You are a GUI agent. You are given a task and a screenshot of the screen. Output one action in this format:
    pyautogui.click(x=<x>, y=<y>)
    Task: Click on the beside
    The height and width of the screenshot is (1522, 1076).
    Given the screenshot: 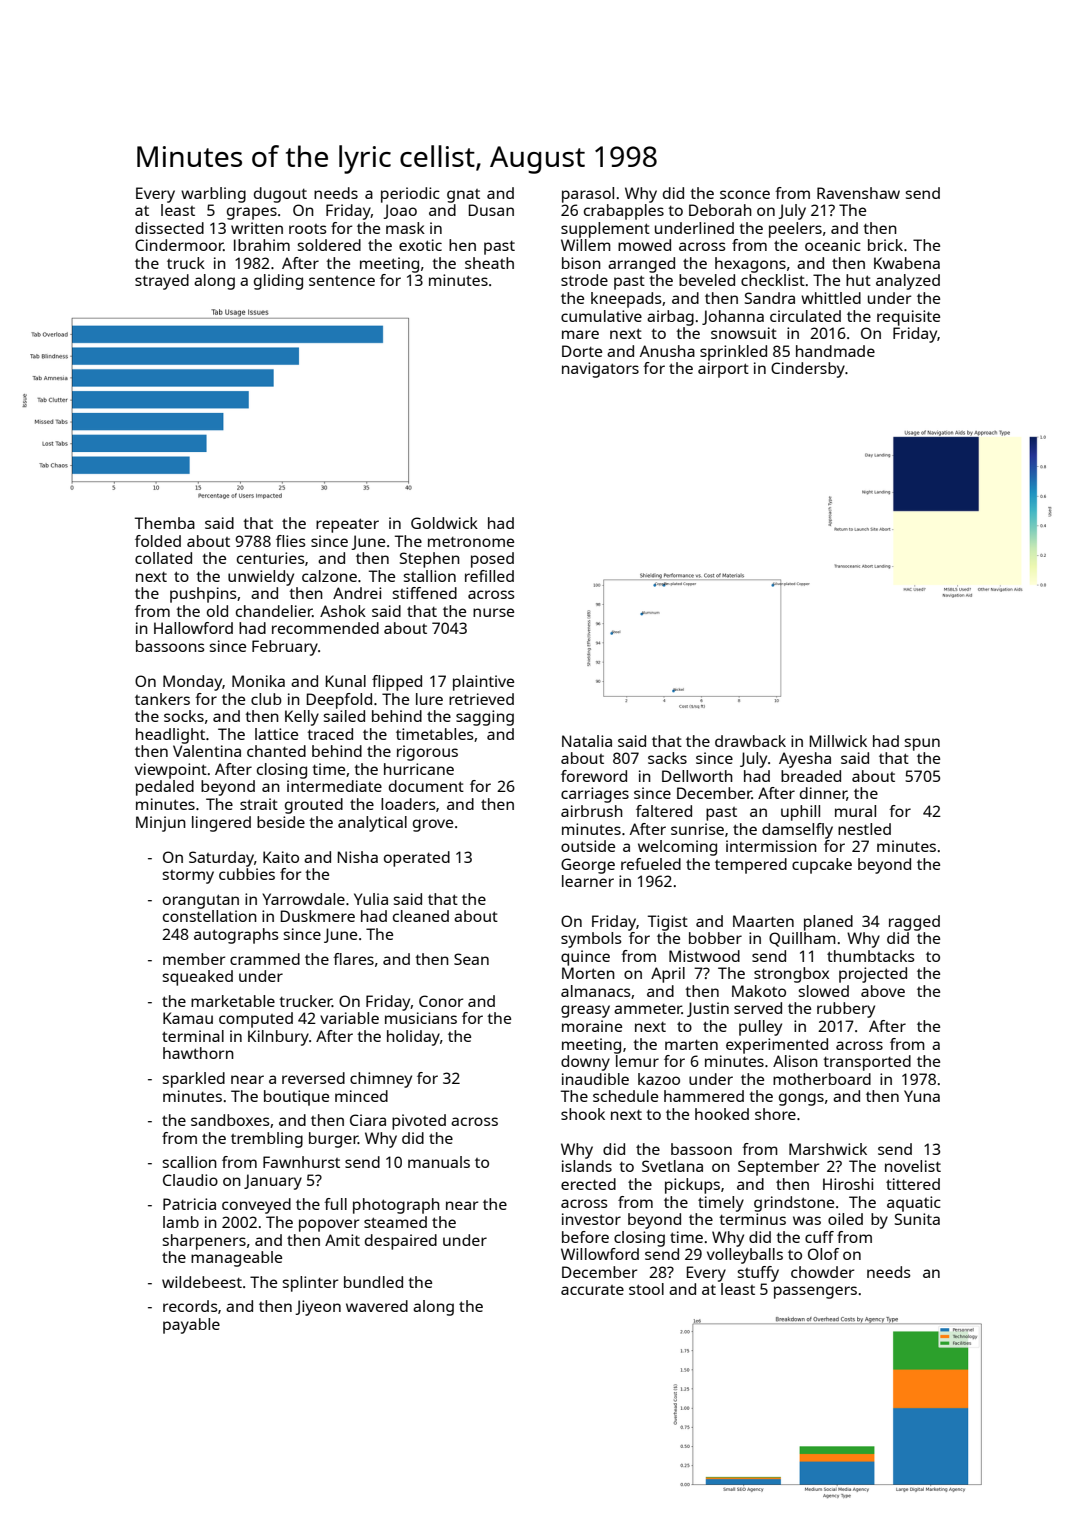 What is the action you would take?
    pyautogui.click(x=281, y=822)
